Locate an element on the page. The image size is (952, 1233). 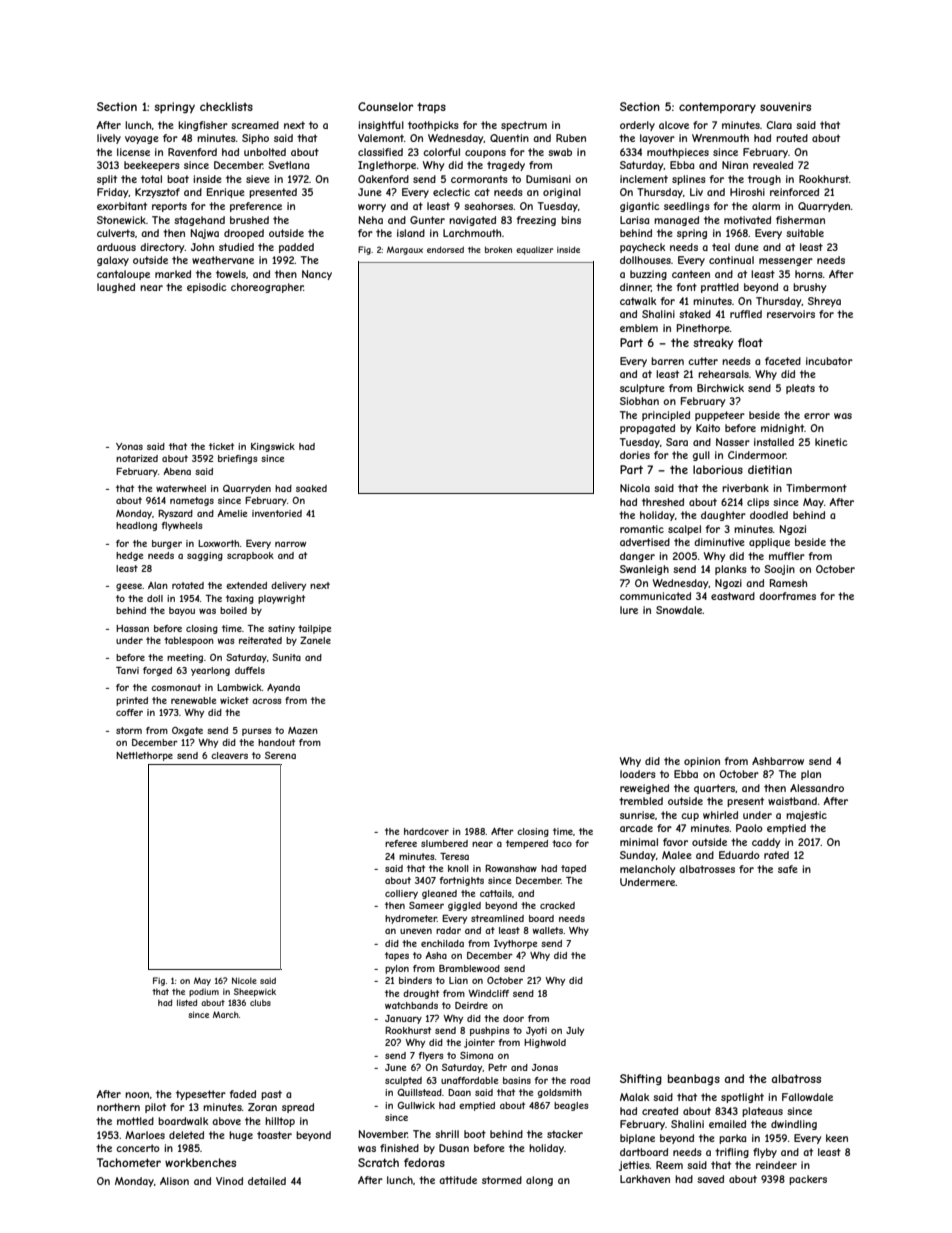
fisherman is located at coordinates (800, 220).
